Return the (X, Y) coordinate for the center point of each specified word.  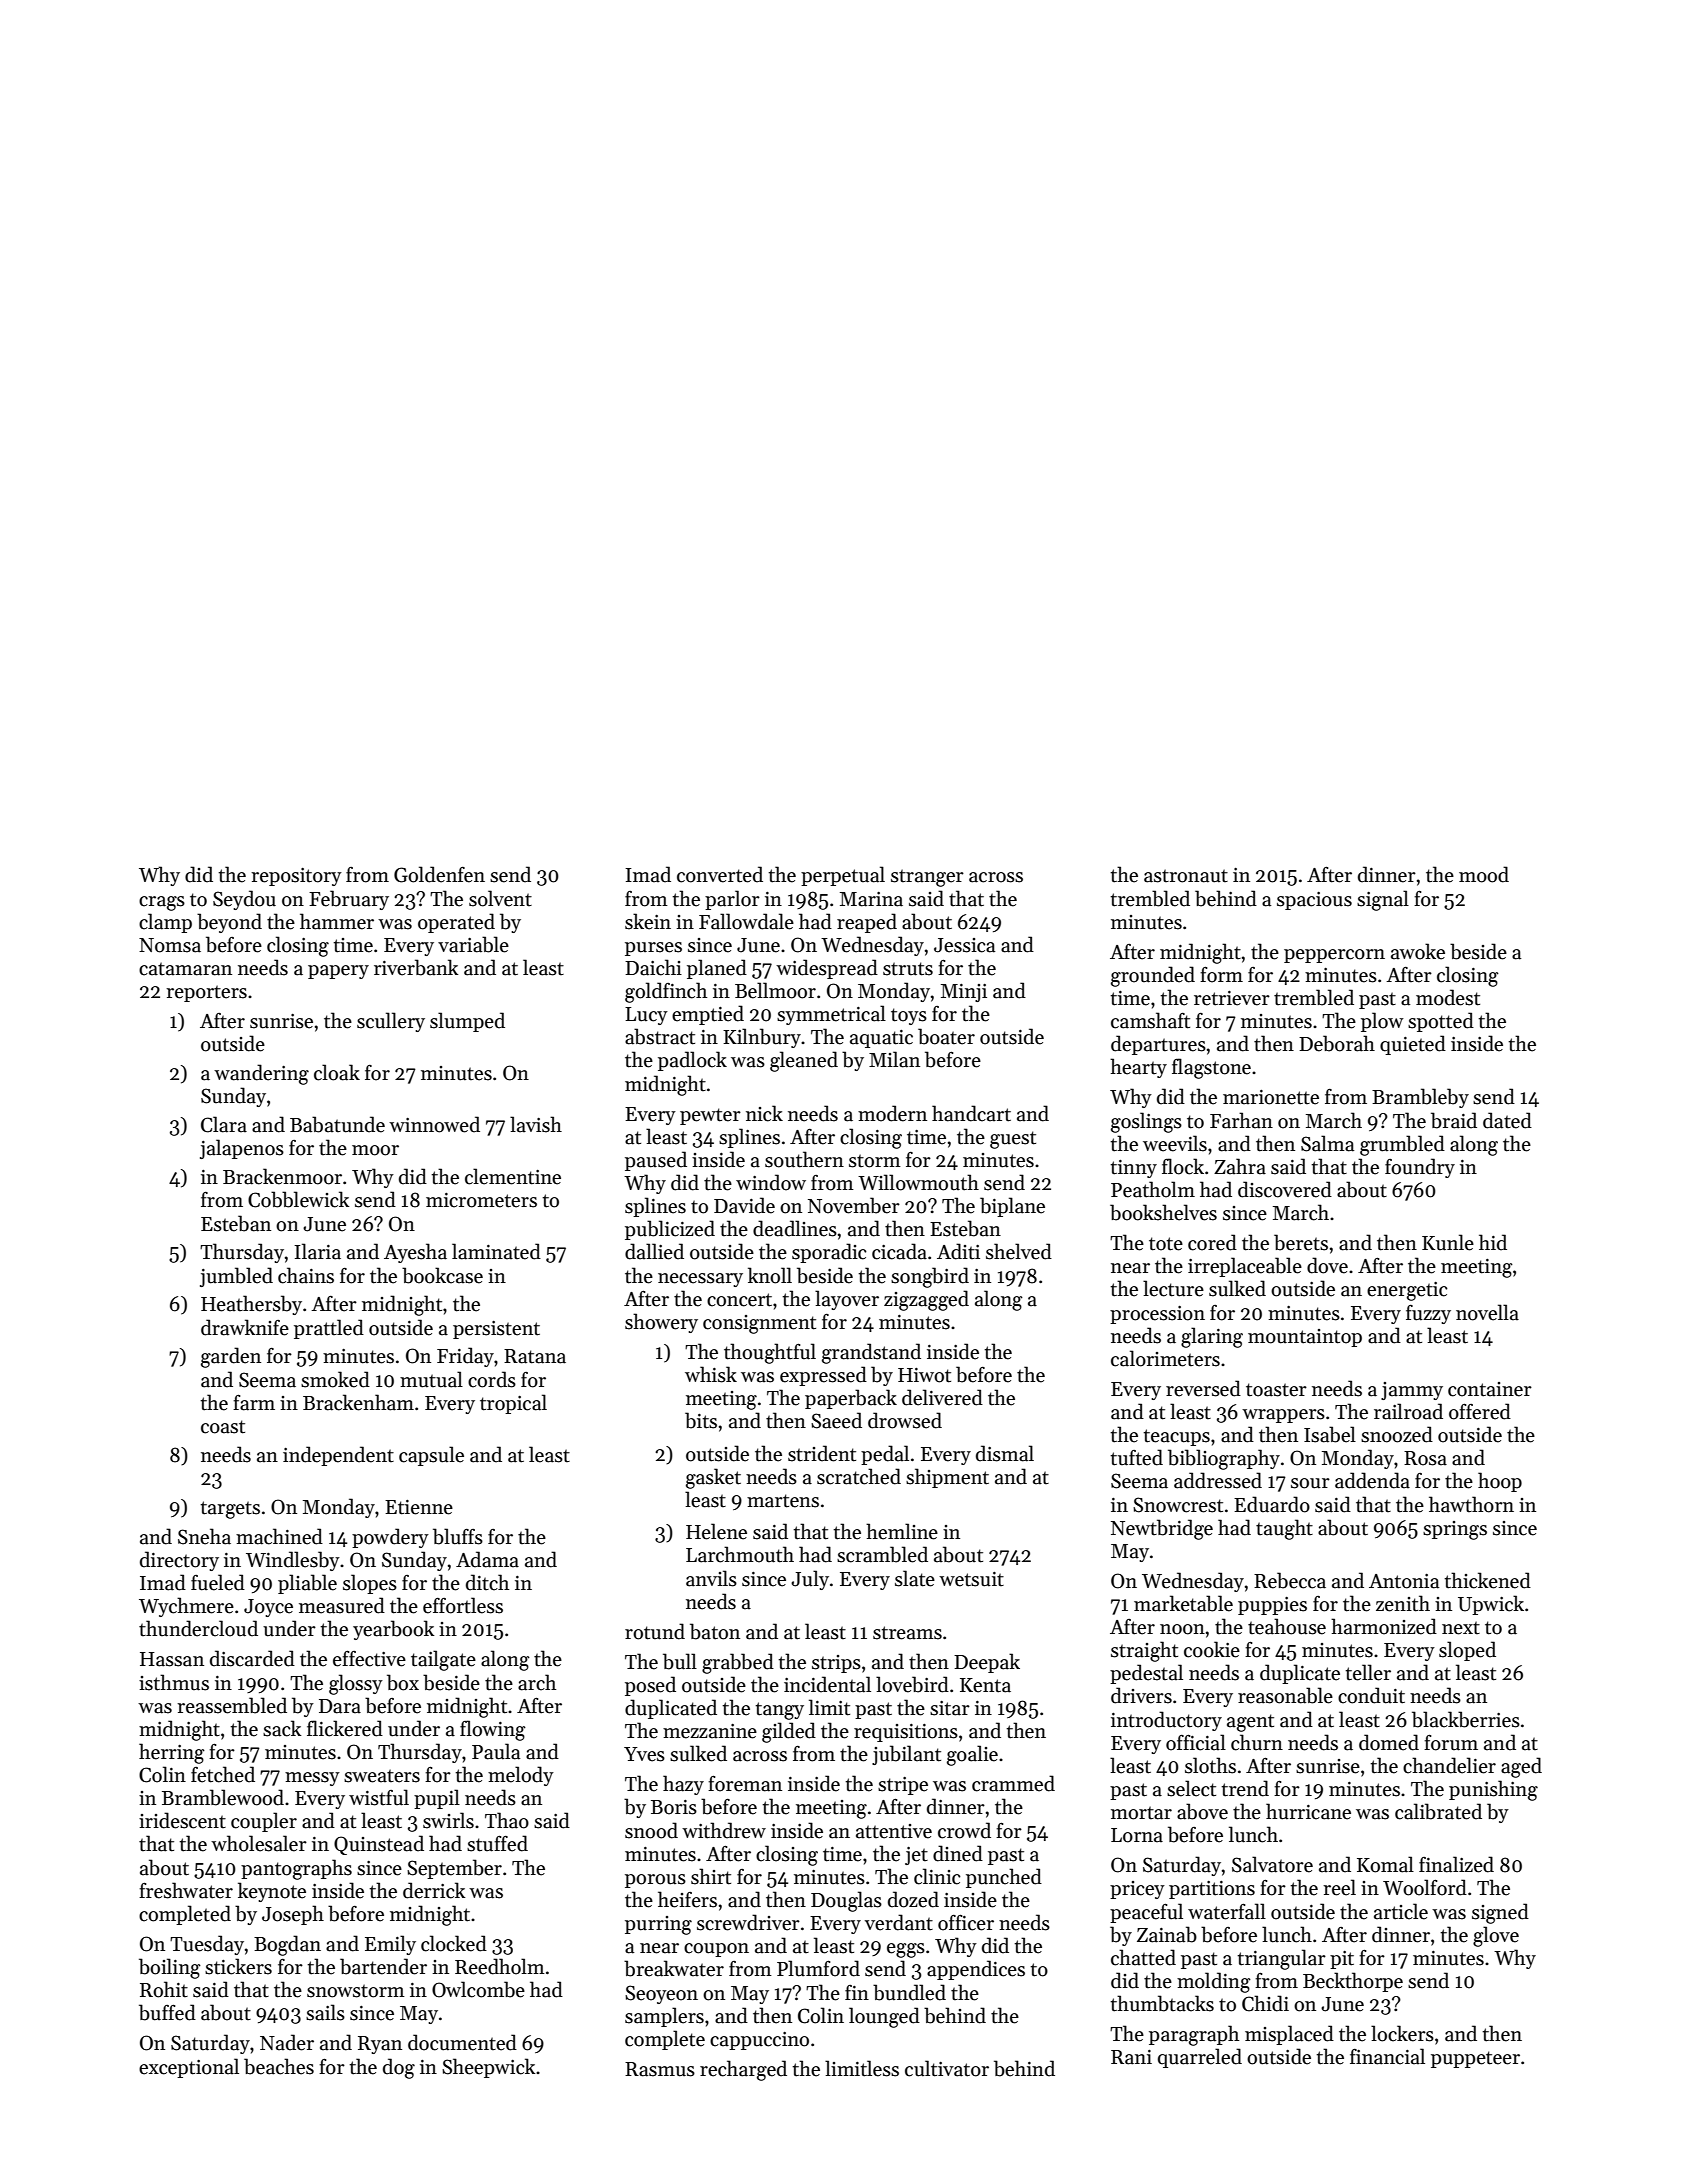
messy (312, 1779)
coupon (716, 1950)
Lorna (1137, 1835)
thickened (1487, 1580)
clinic (937, 1876)
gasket (713, 1478)
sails (325, 2012)
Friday (465, 1357)
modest (1448, 997)
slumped (467, 1022)
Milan (894, 1059)
